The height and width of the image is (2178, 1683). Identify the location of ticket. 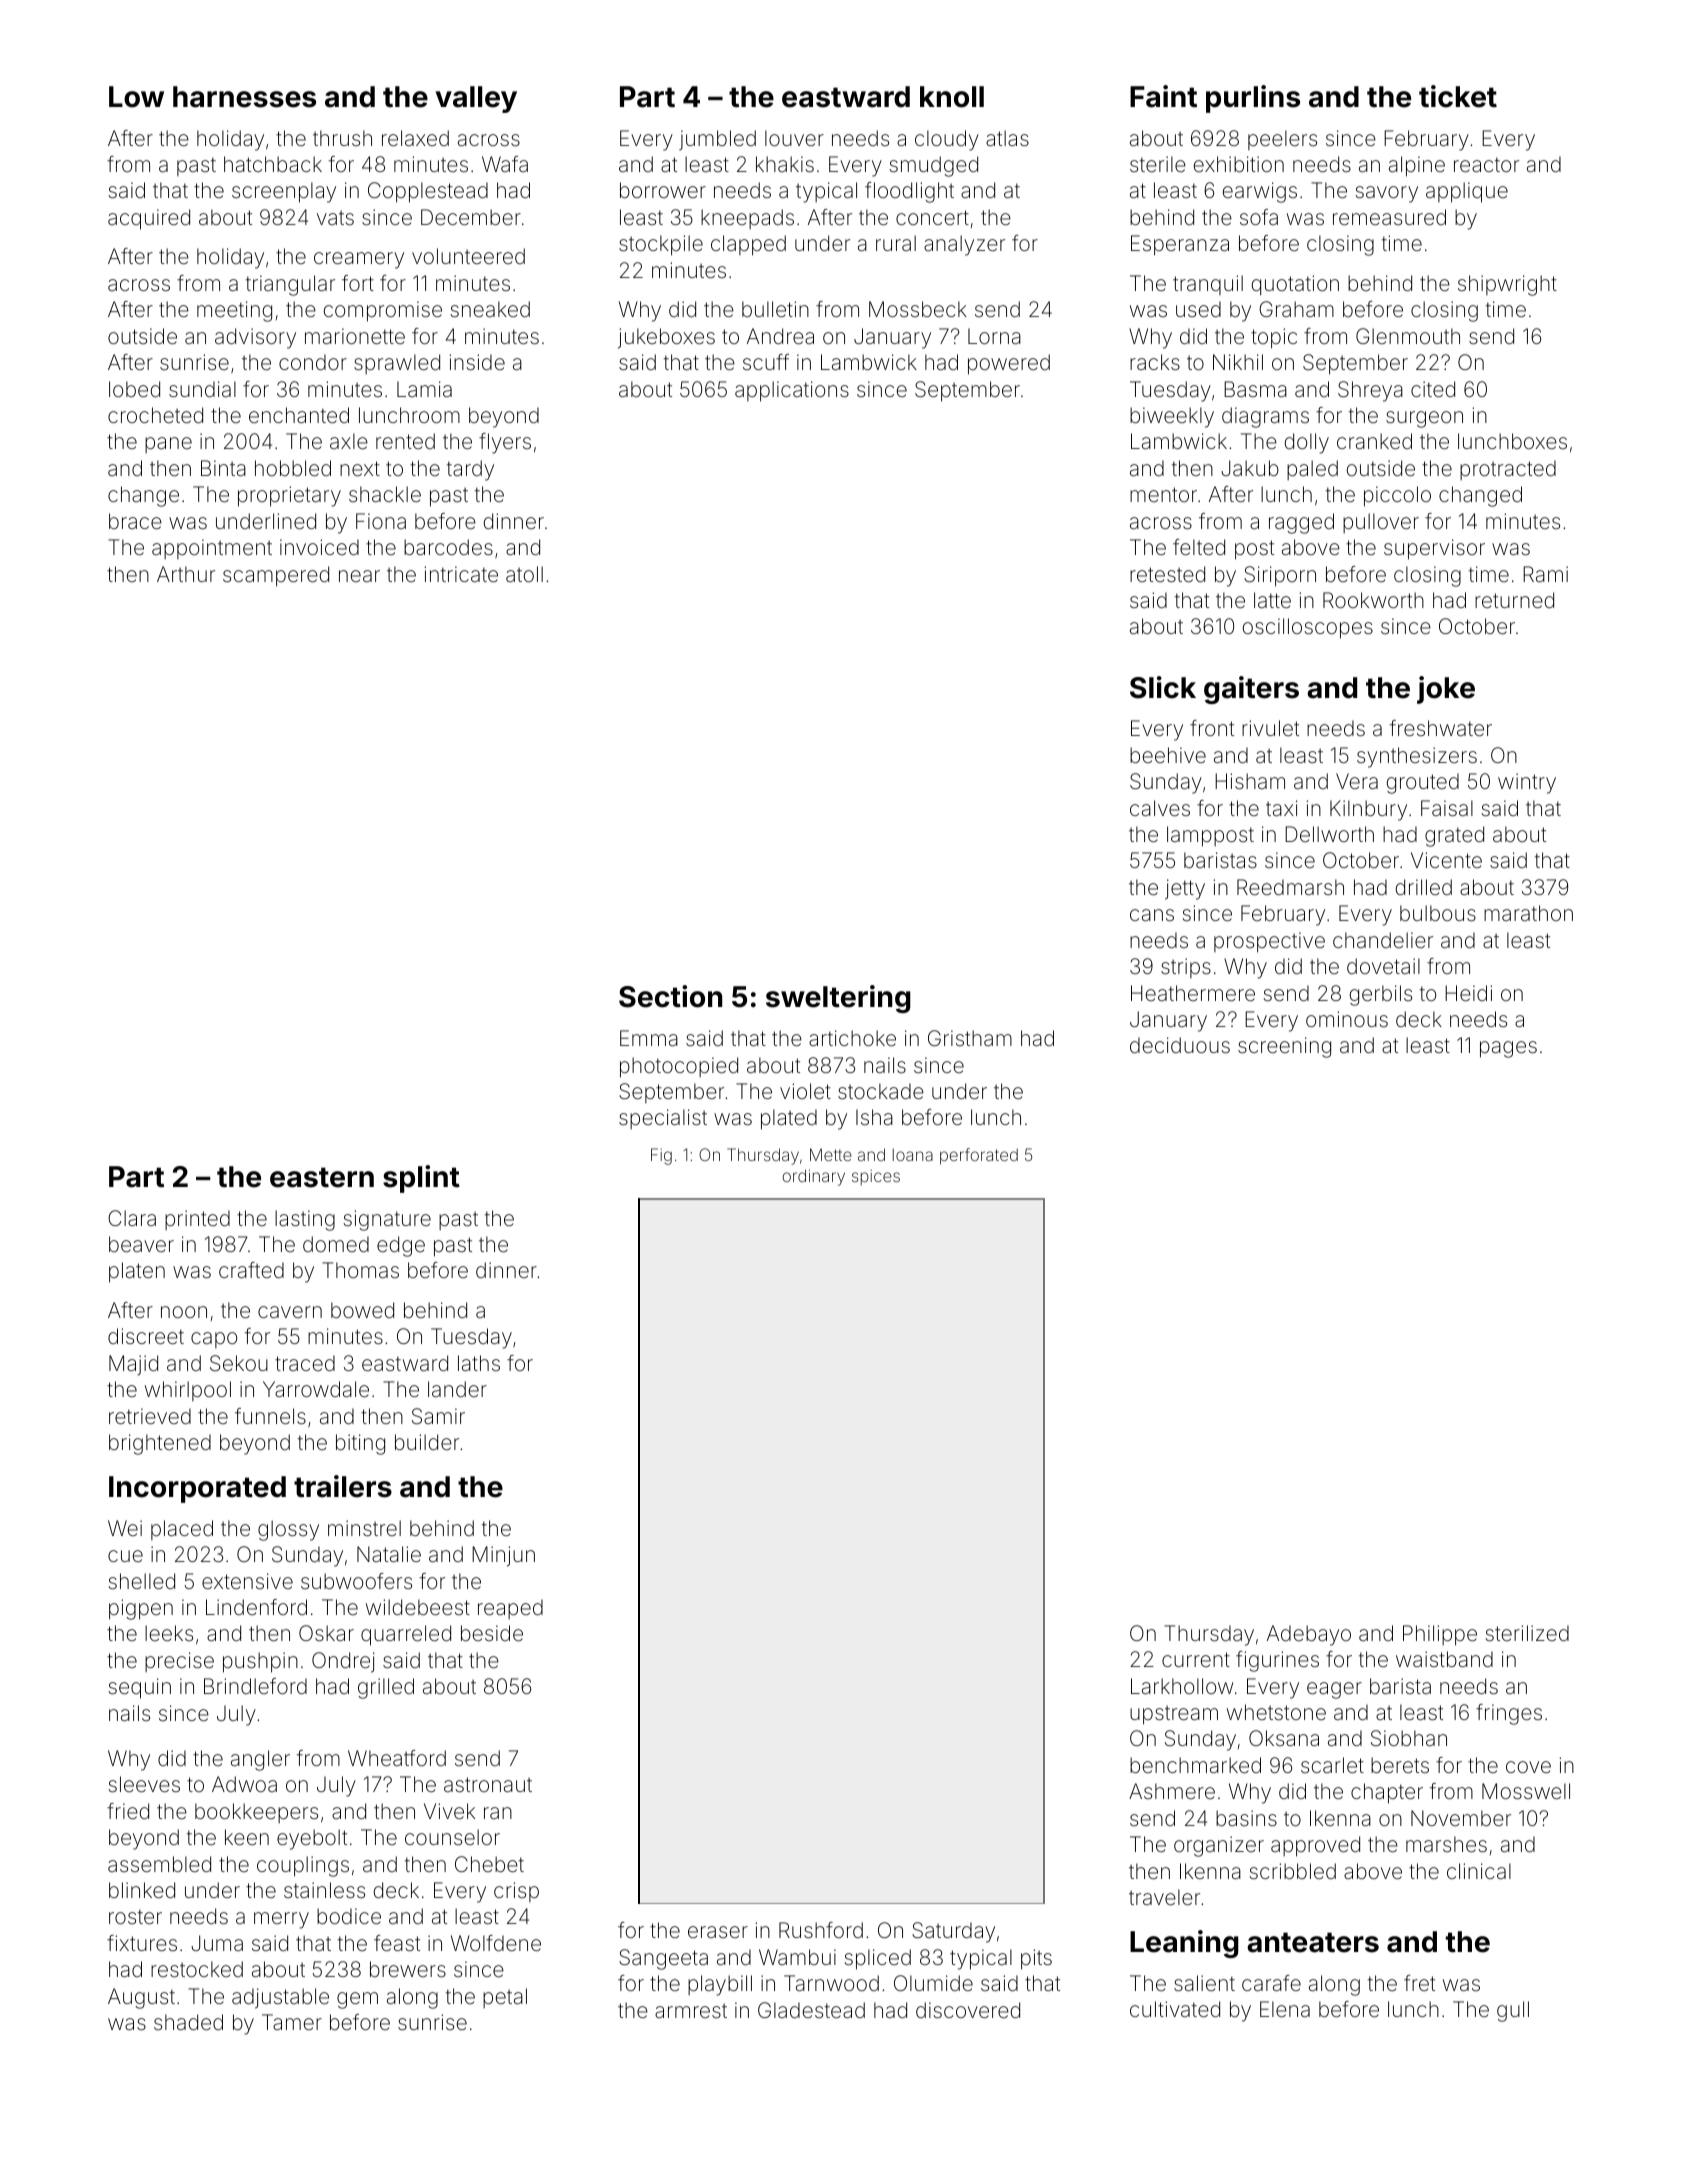
(1458, 96).
